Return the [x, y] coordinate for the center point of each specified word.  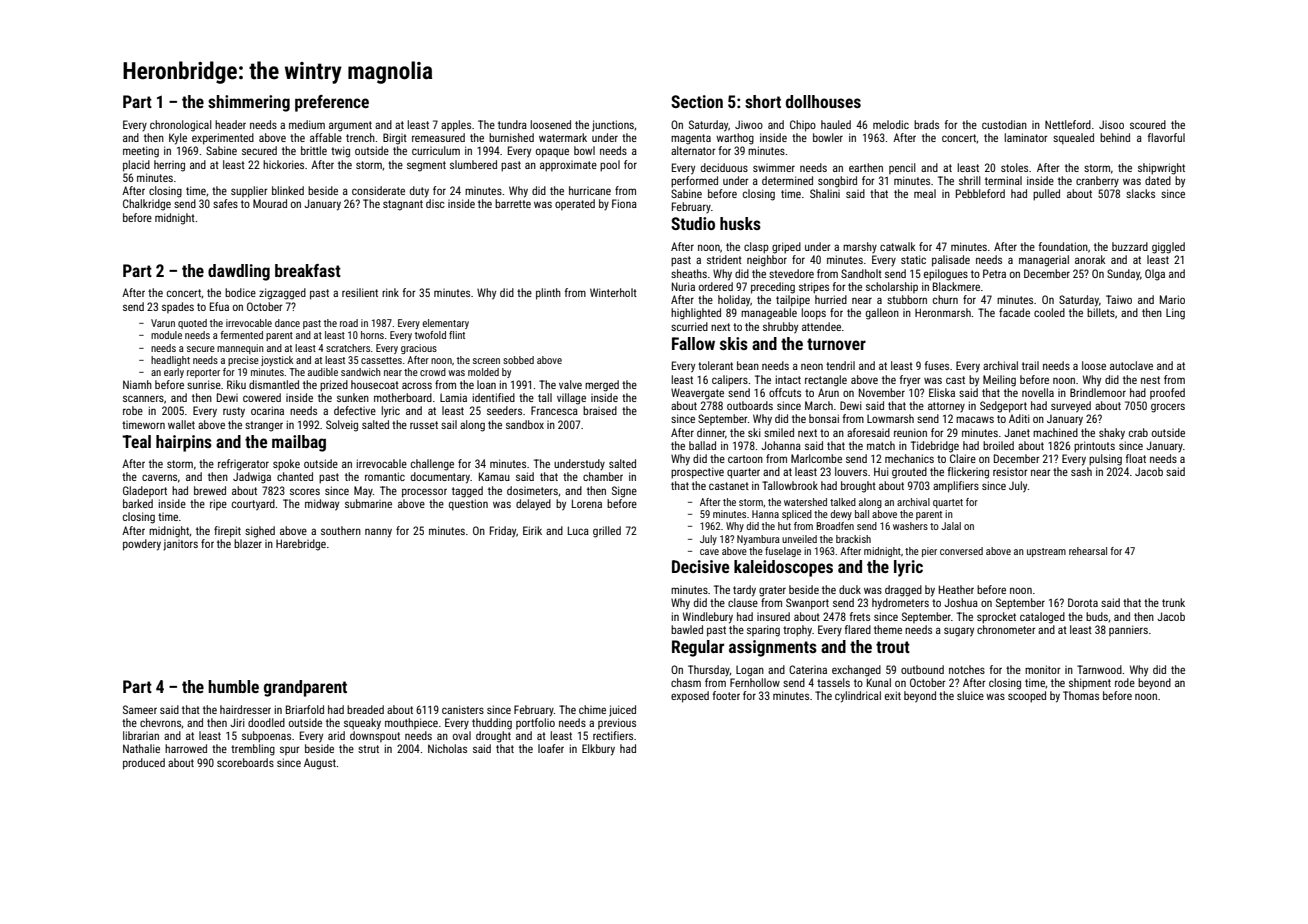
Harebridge [301, 545]
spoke [286, 465]
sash [1081, 471]
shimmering [249, 103]
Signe [624, 492]
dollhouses [823, 101]
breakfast [308, 270]
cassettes [381, 360]
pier [929, 552]
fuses [937, 365]
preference [332, 103]
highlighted [696, 314]
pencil [902, 168]
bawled [687, 629]
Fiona [624, 203]
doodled [266, 722]
